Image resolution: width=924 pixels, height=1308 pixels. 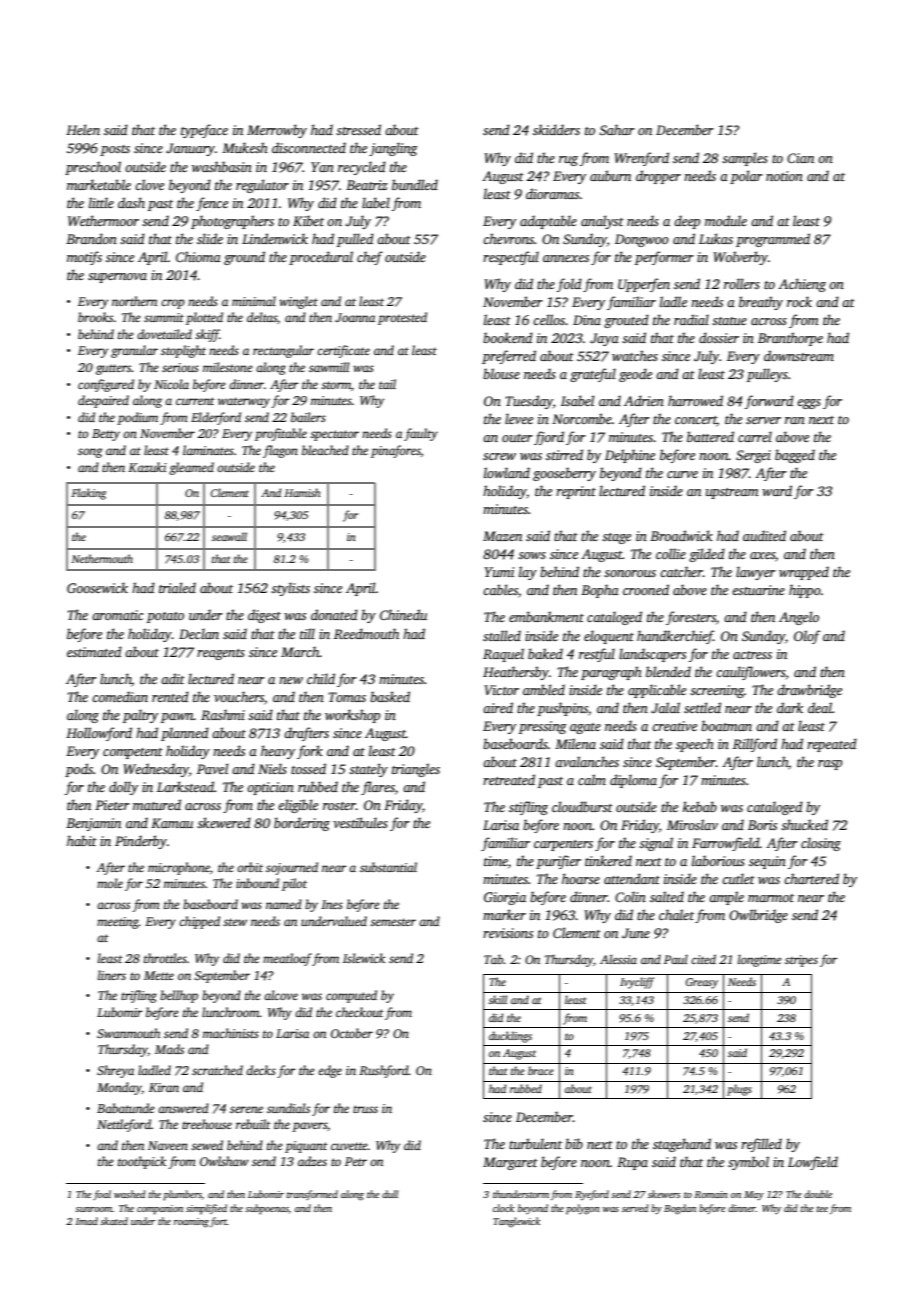 I want to click on Tanglewick, so click(x=516, y=1222).
